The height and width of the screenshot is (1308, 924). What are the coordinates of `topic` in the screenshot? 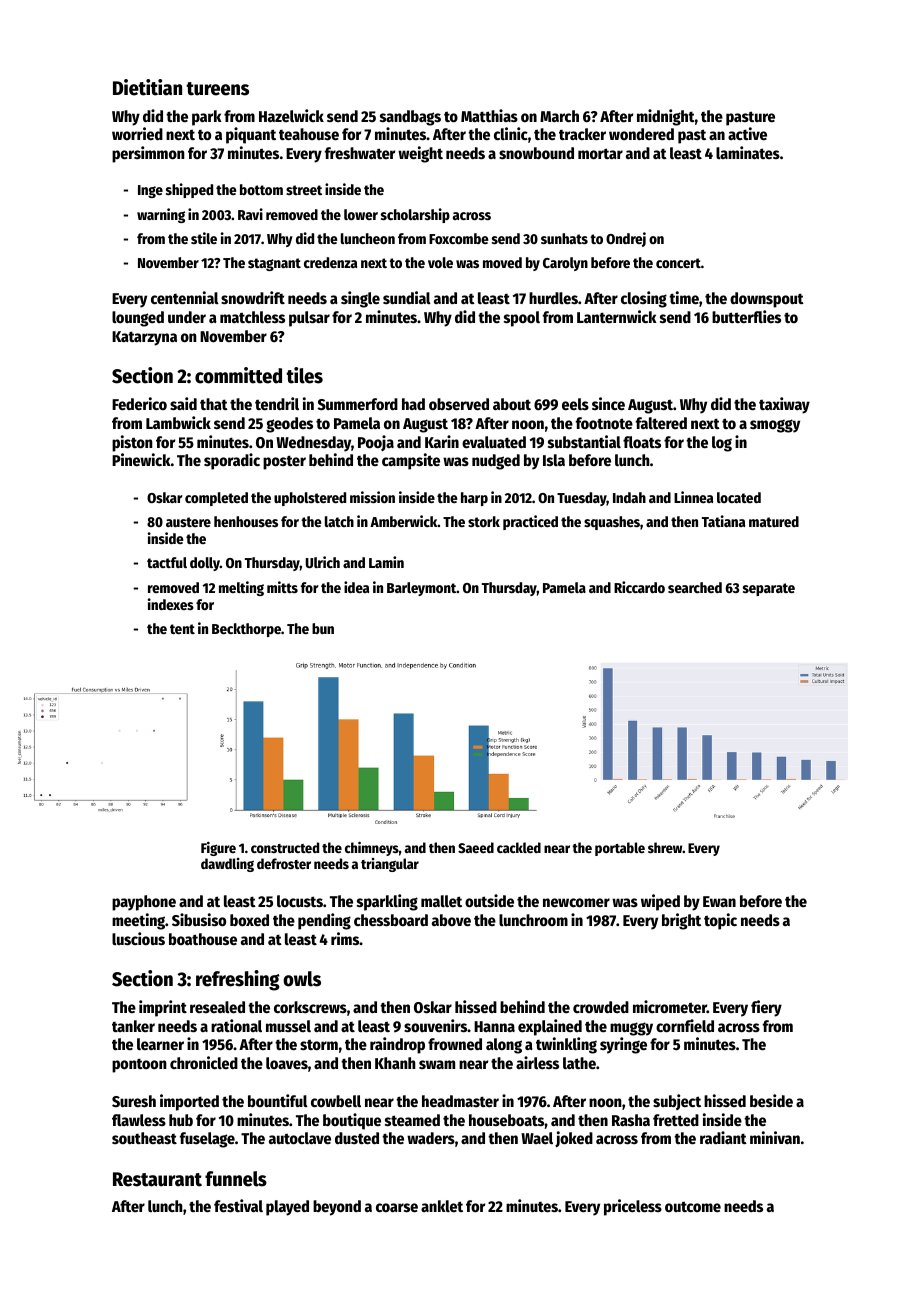 It's located at (720, 921).
